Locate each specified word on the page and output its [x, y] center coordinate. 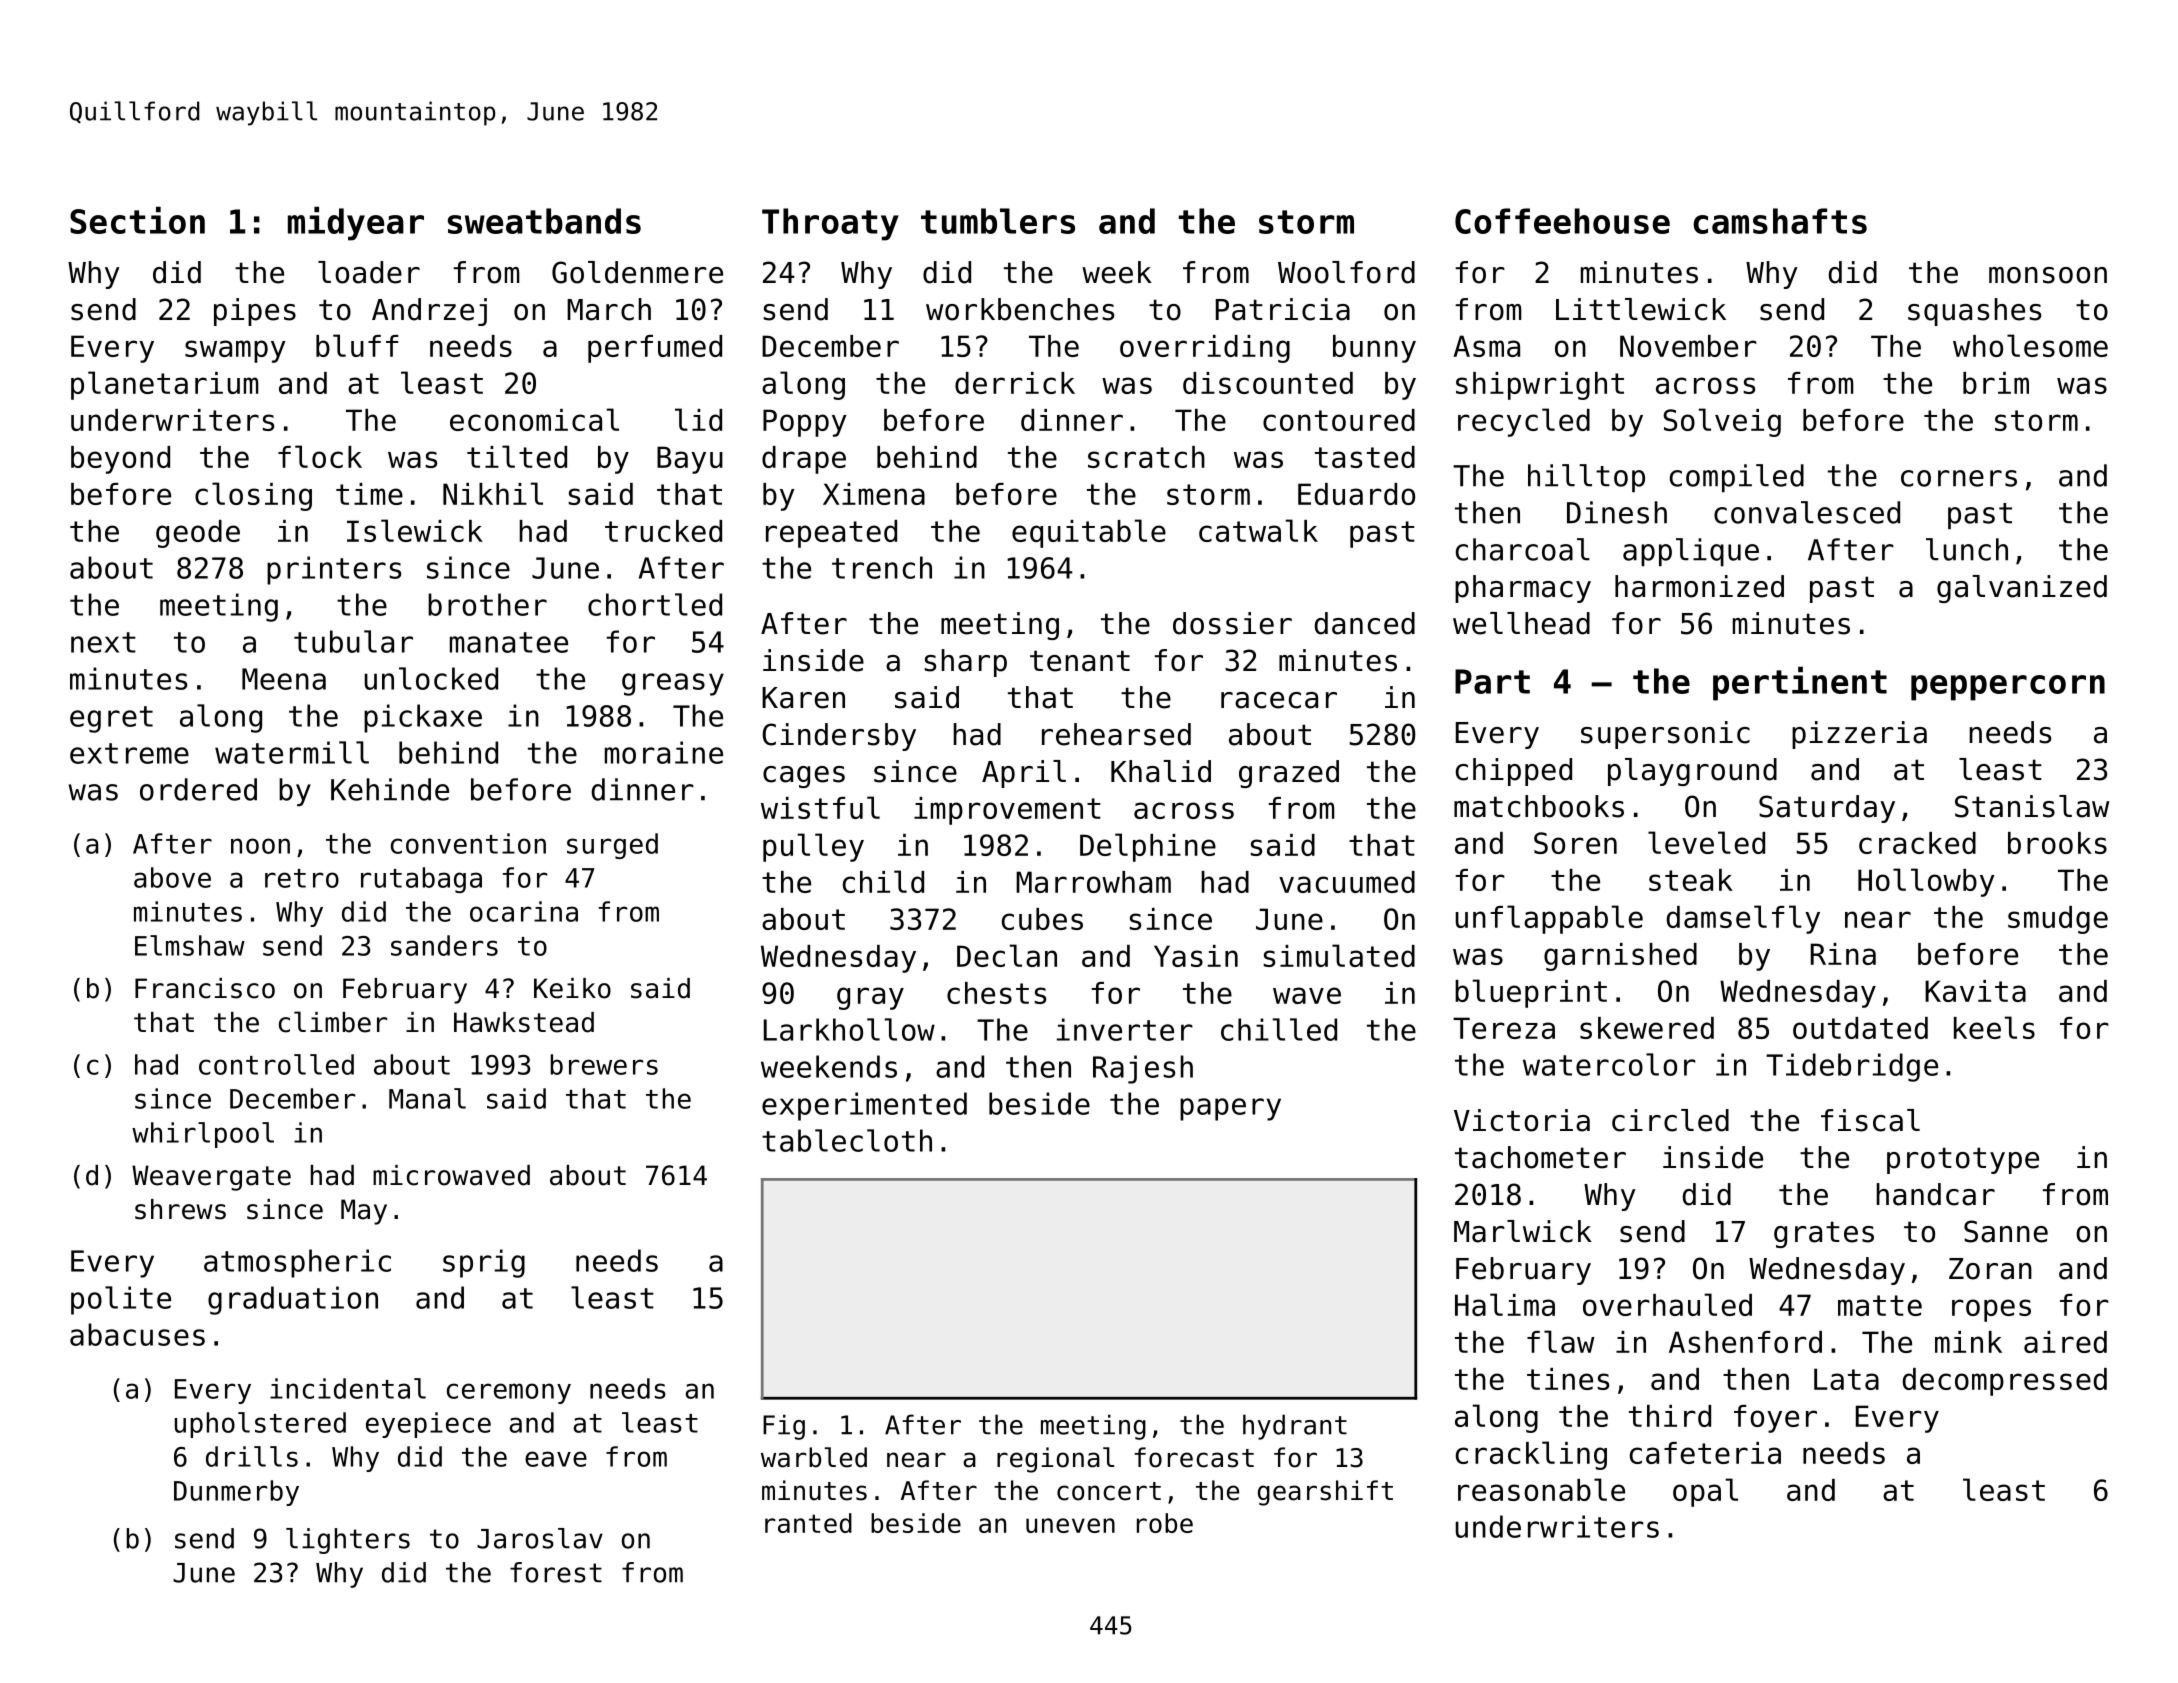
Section [137, 220]
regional [1055, 1460]
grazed [1289, 774]
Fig [784, 1427]
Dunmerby [236, 1493]
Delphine [1148, 847]
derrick [1015, 383]
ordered [198, 789]
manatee [509, 642]
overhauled [1667, 1304]
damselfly [1743, 919]
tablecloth [847, 1140]
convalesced [1807, 512]
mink [1968, 1342]
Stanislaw [2032, 806]
